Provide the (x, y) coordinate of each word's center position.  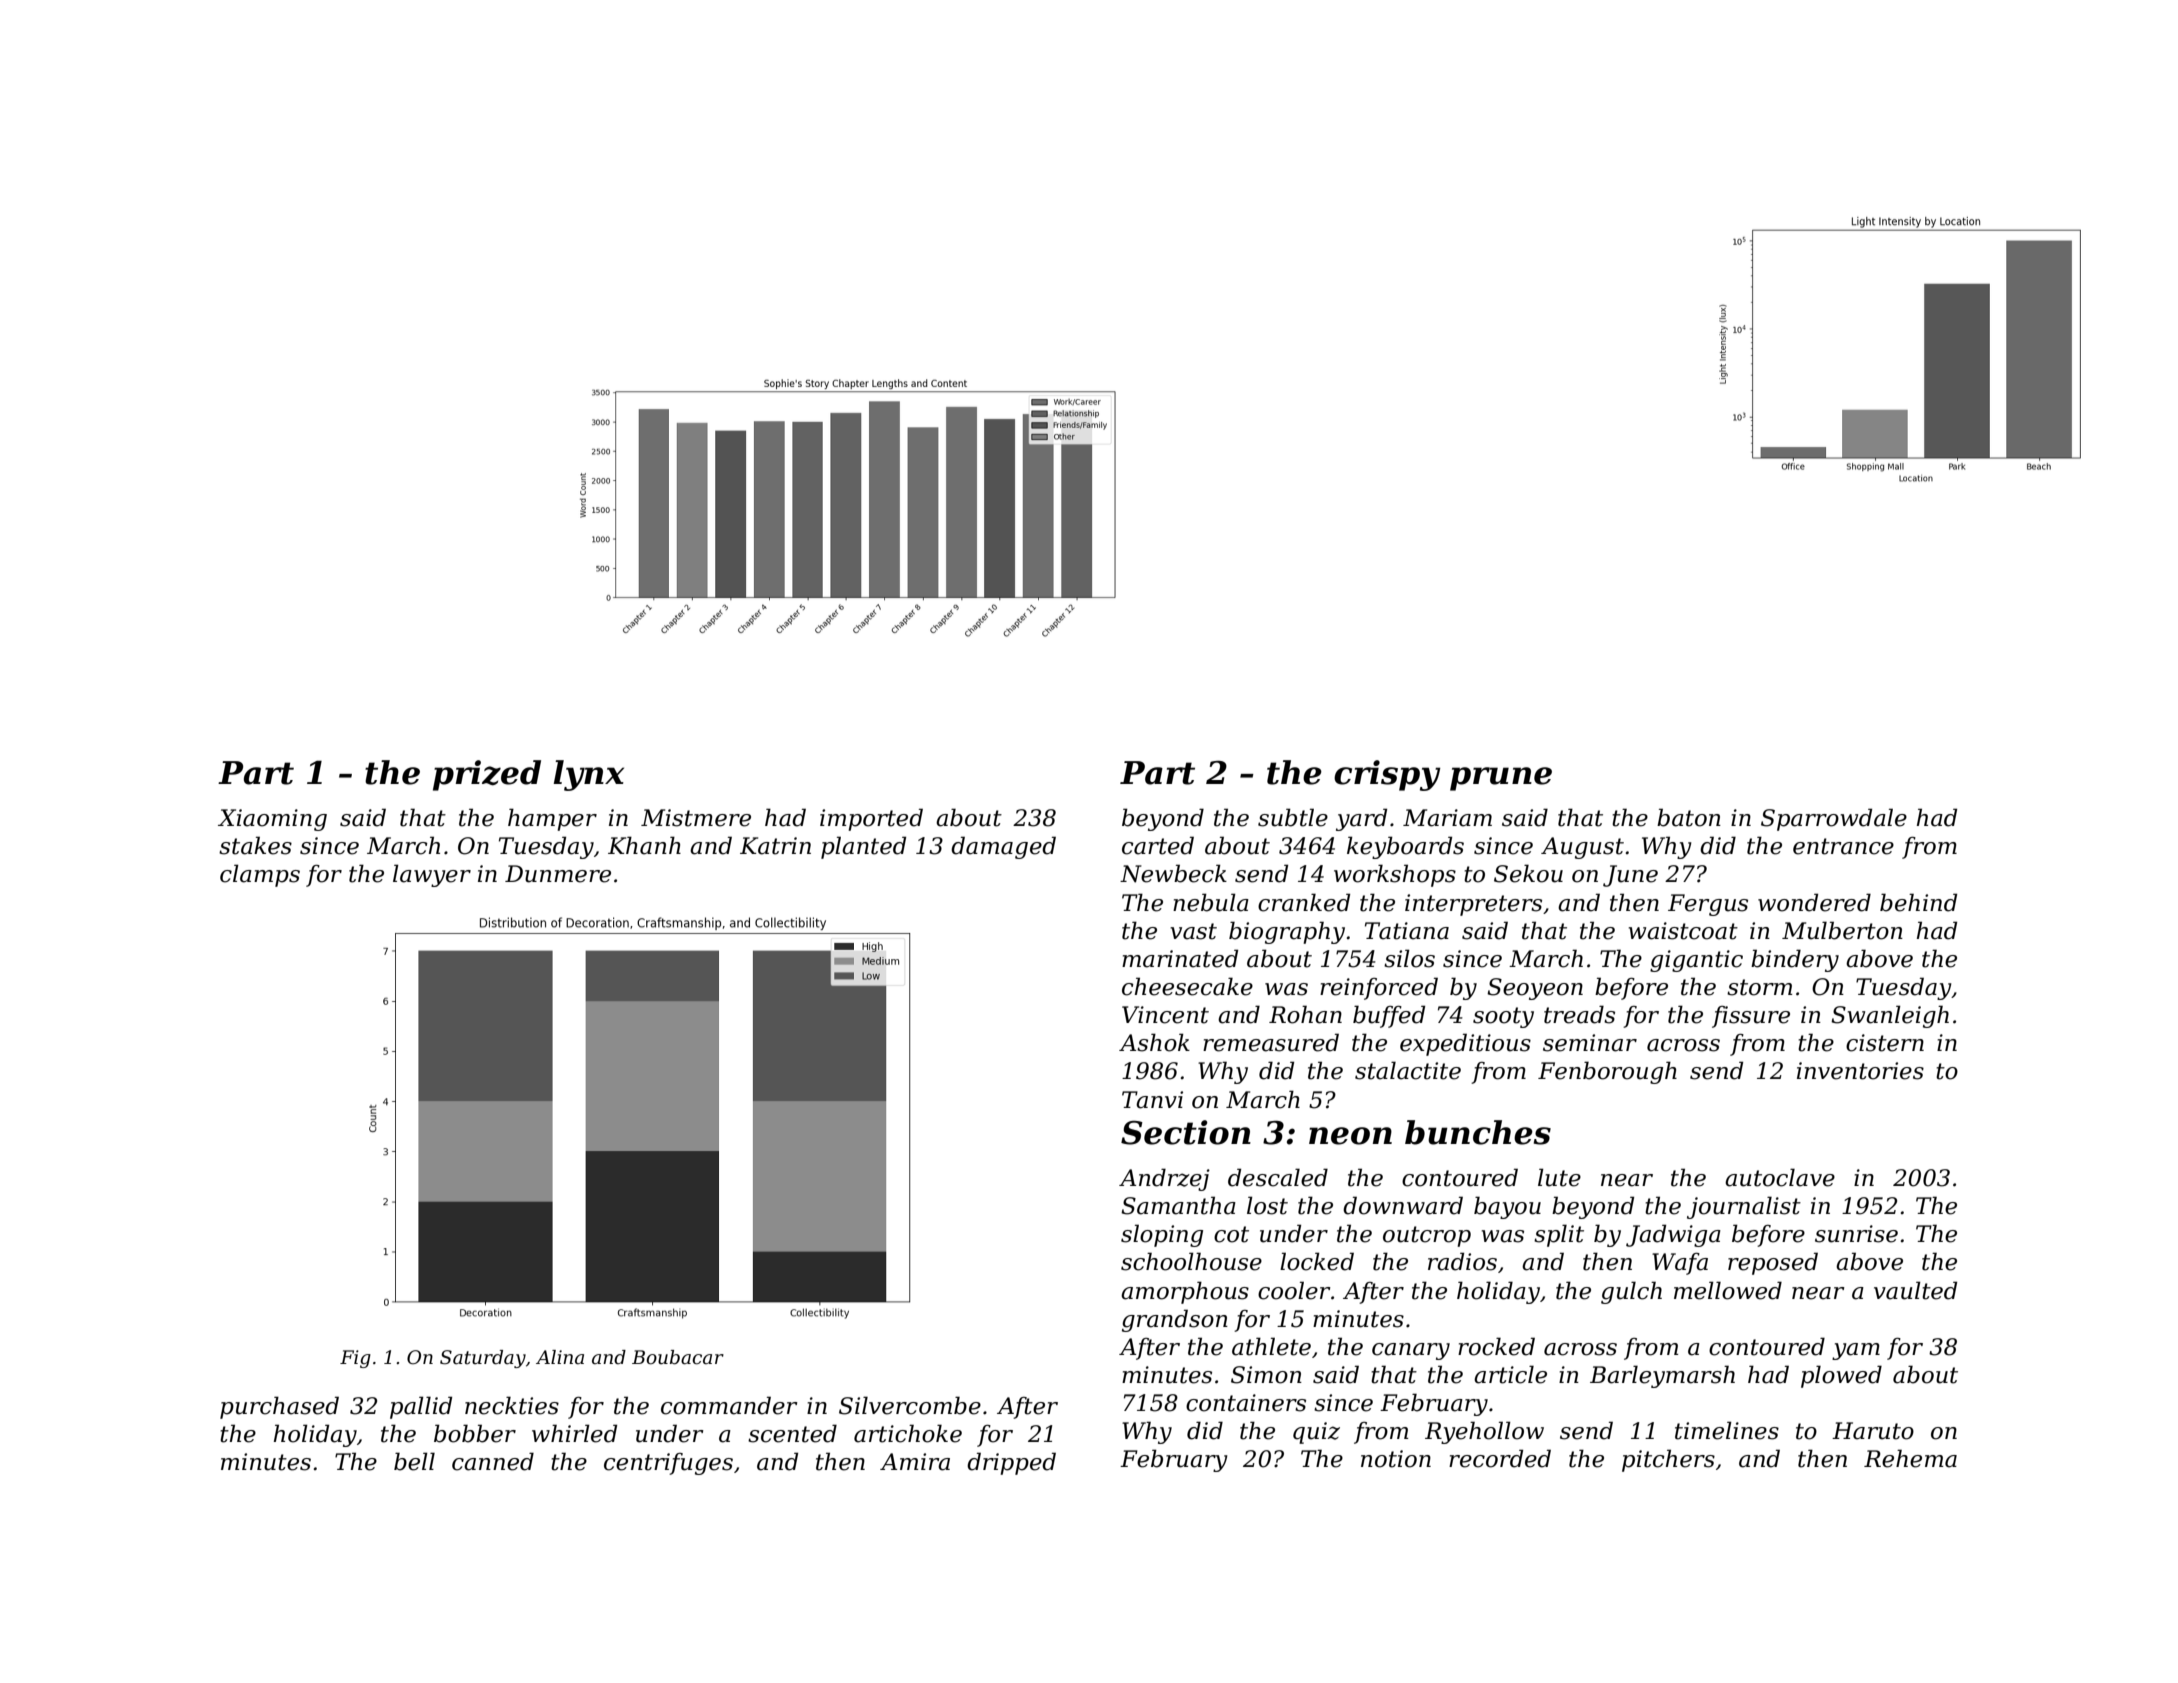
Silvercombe (910, 1405)
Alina (560, 1357)
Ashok (1154, 1042)
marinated (1180, 958)
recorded (1500, 1458)
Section (1186, 1132)
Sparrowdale (1834, 819)
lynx (588, 775)
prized (487, 775)
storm (1759, 987)
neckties (512, 1405)
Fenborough (1607, 1072)
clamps (260, 875)
